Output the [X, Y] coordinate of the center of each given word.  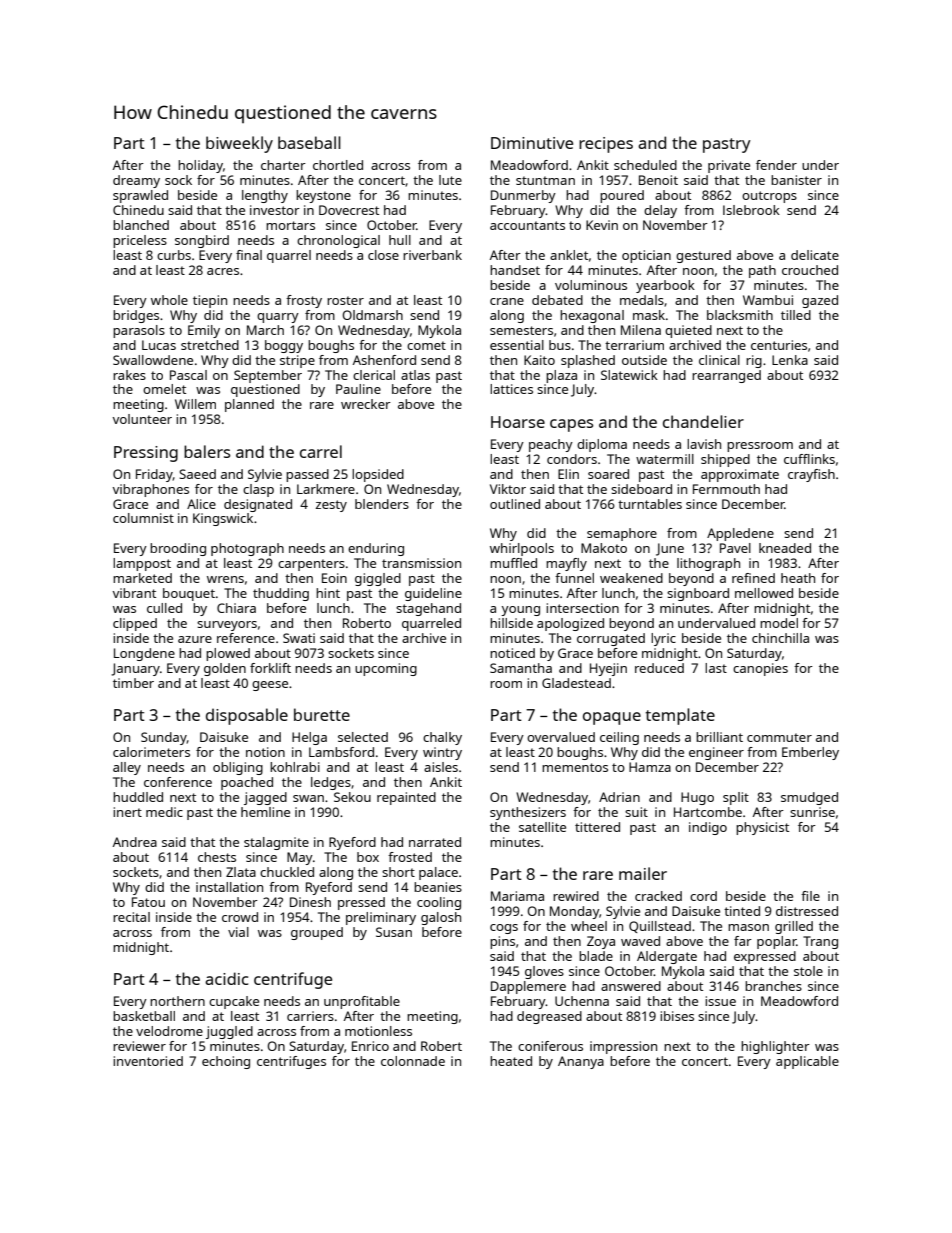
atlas [415, 375]
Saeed [197, 474]
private [729, 166]
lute [450, 180]
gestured [703, 256]
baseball [309, 142]
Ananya [581, 1062]
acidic [226, 978]
